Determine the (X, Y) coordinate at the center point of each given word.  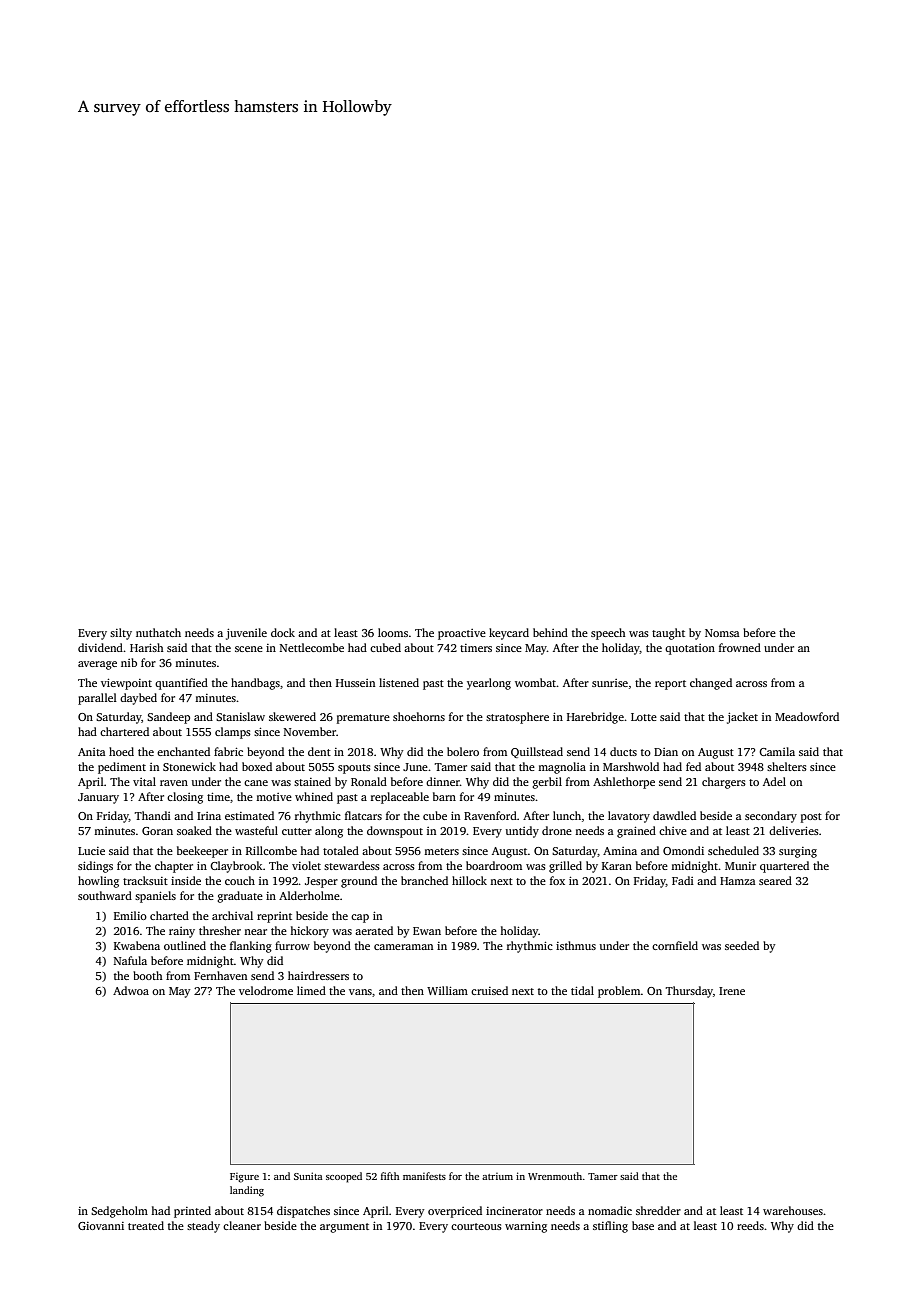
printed (192, 1212)
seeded (742, 945)
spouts (354, 769)
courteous (476, 1226)
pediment (122, 768)
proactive (462, 634)
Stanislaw (240, 716)
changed (711, 684)
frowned (740, 647)
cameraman (403, 947)
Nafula (130, 960)
